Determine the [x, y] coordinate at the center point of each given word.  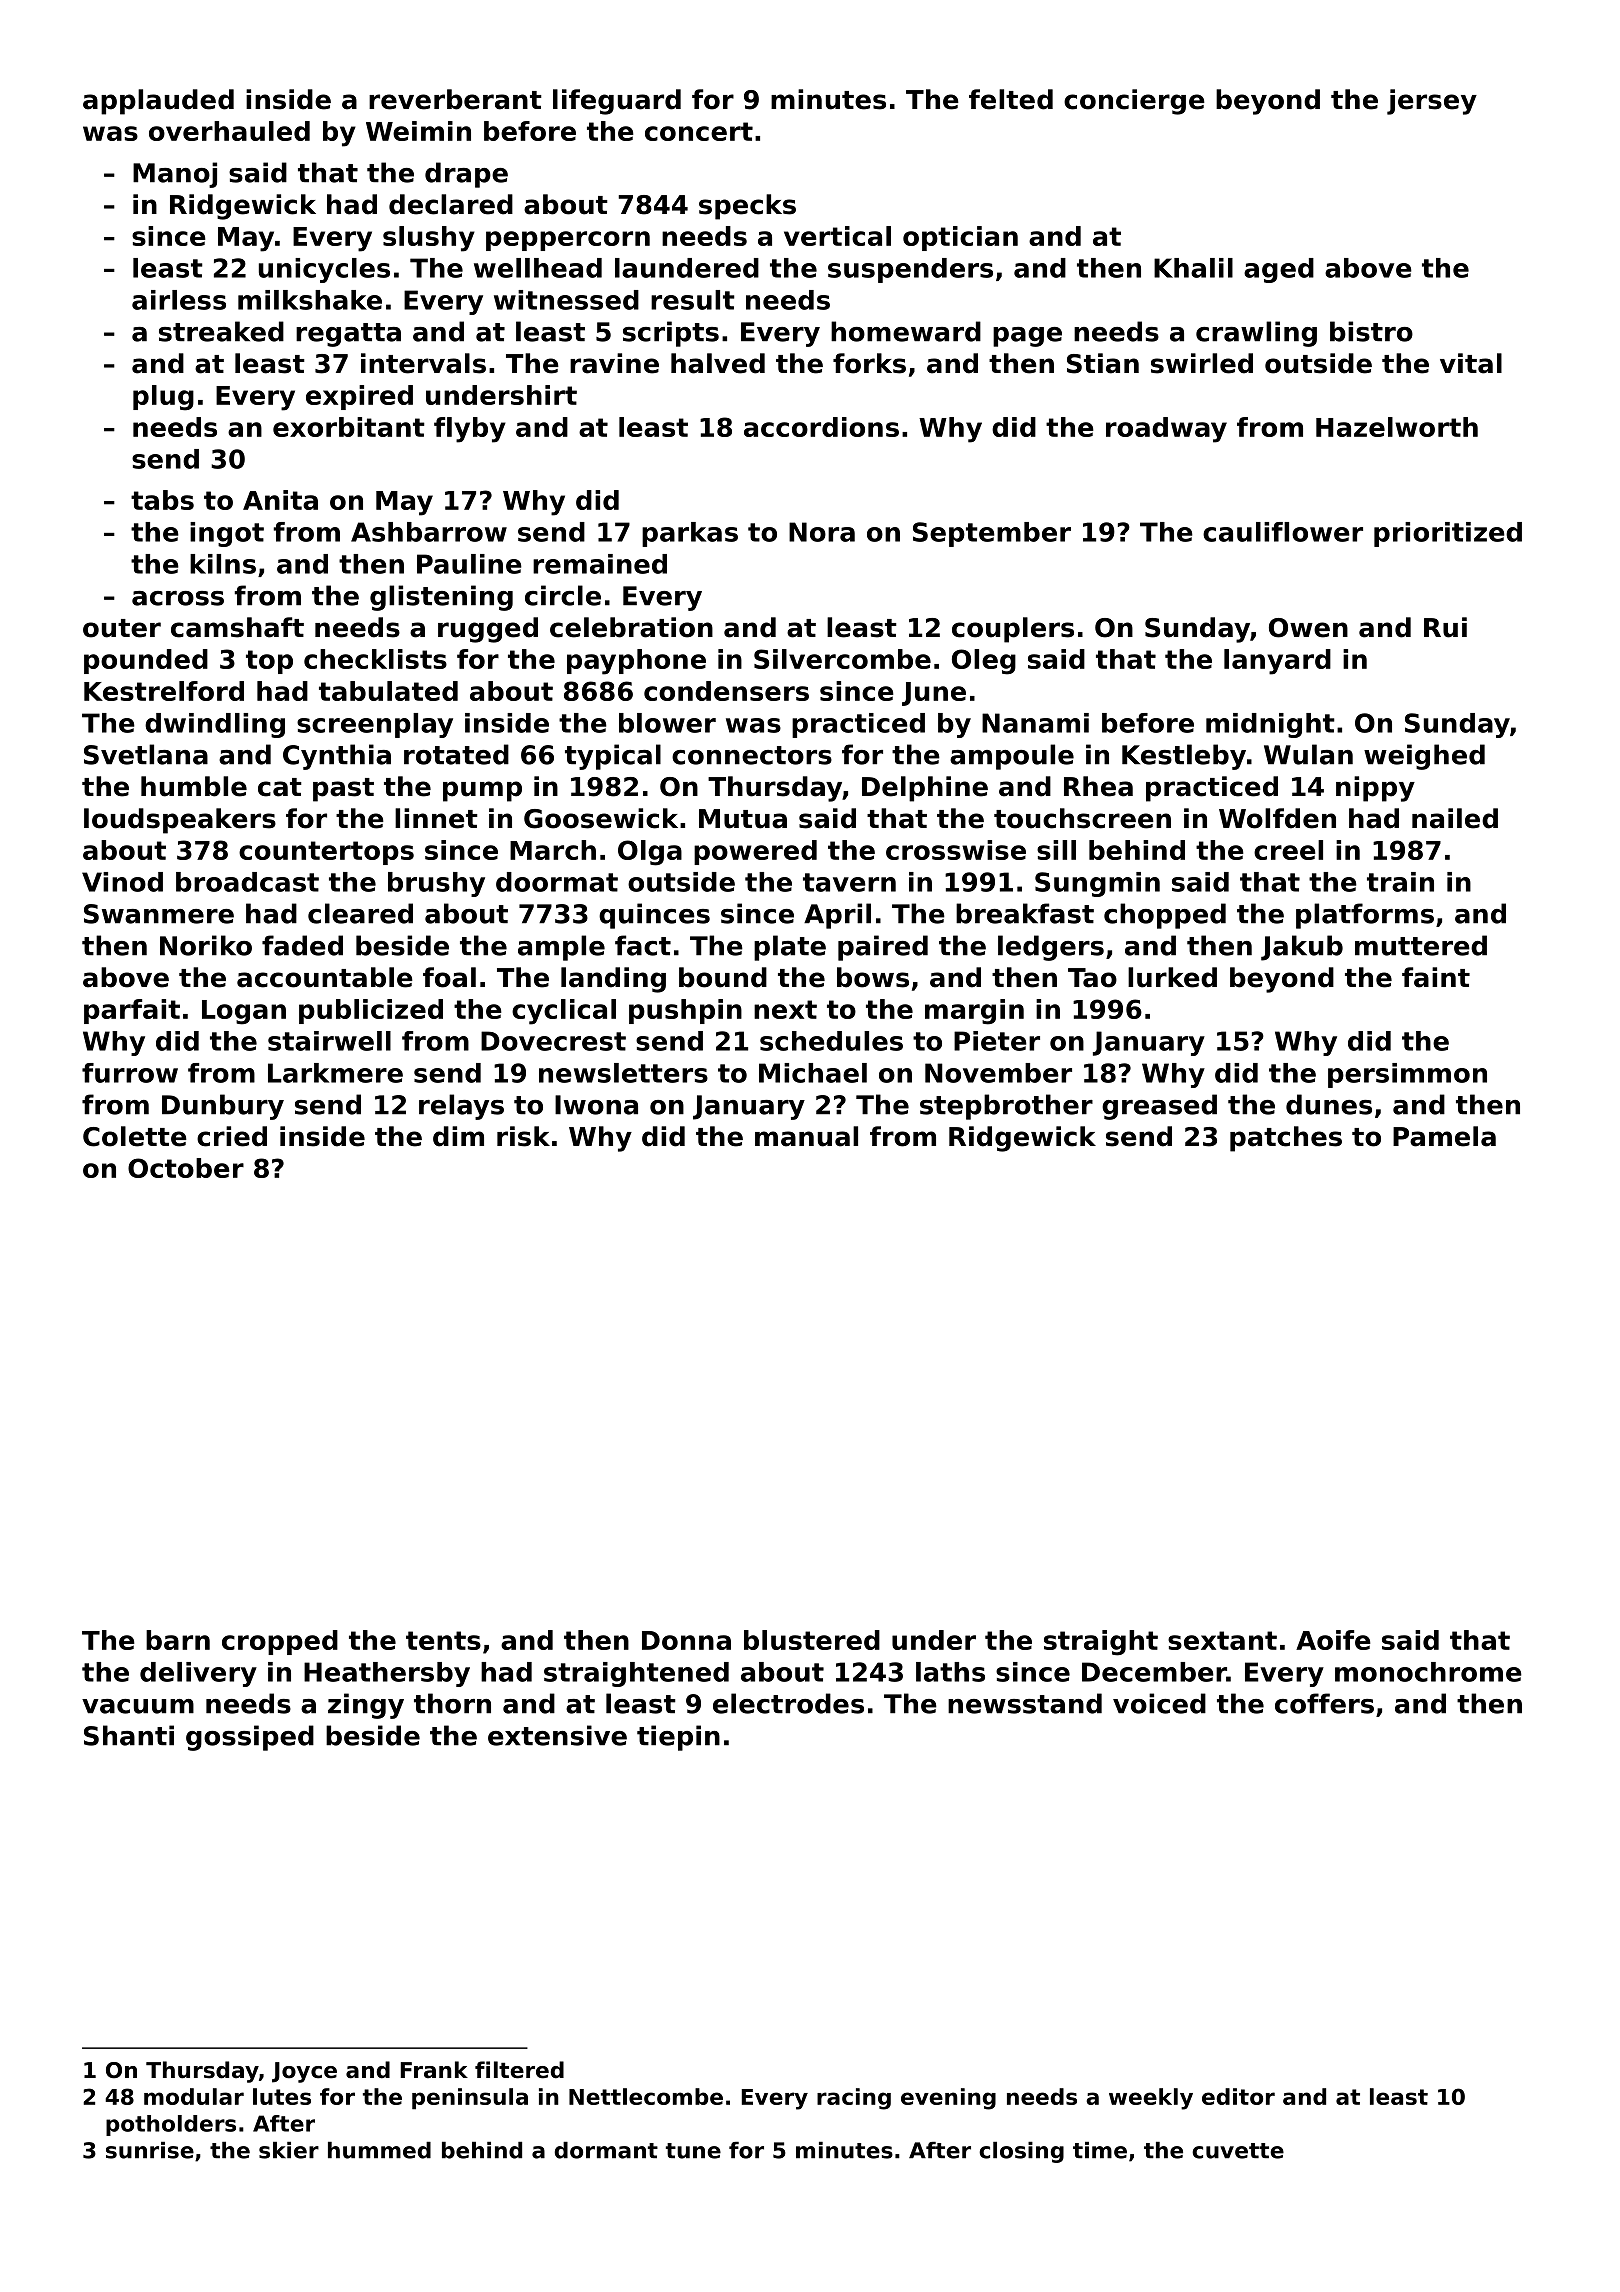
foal [449, 977]
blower [667, 723]
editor [1238, 2096]
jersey [1432, 102]
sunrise [150, 2150]
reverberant [455, 99]
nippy [1375, 789]
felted [1011, 99]
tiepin [678, 1738]
